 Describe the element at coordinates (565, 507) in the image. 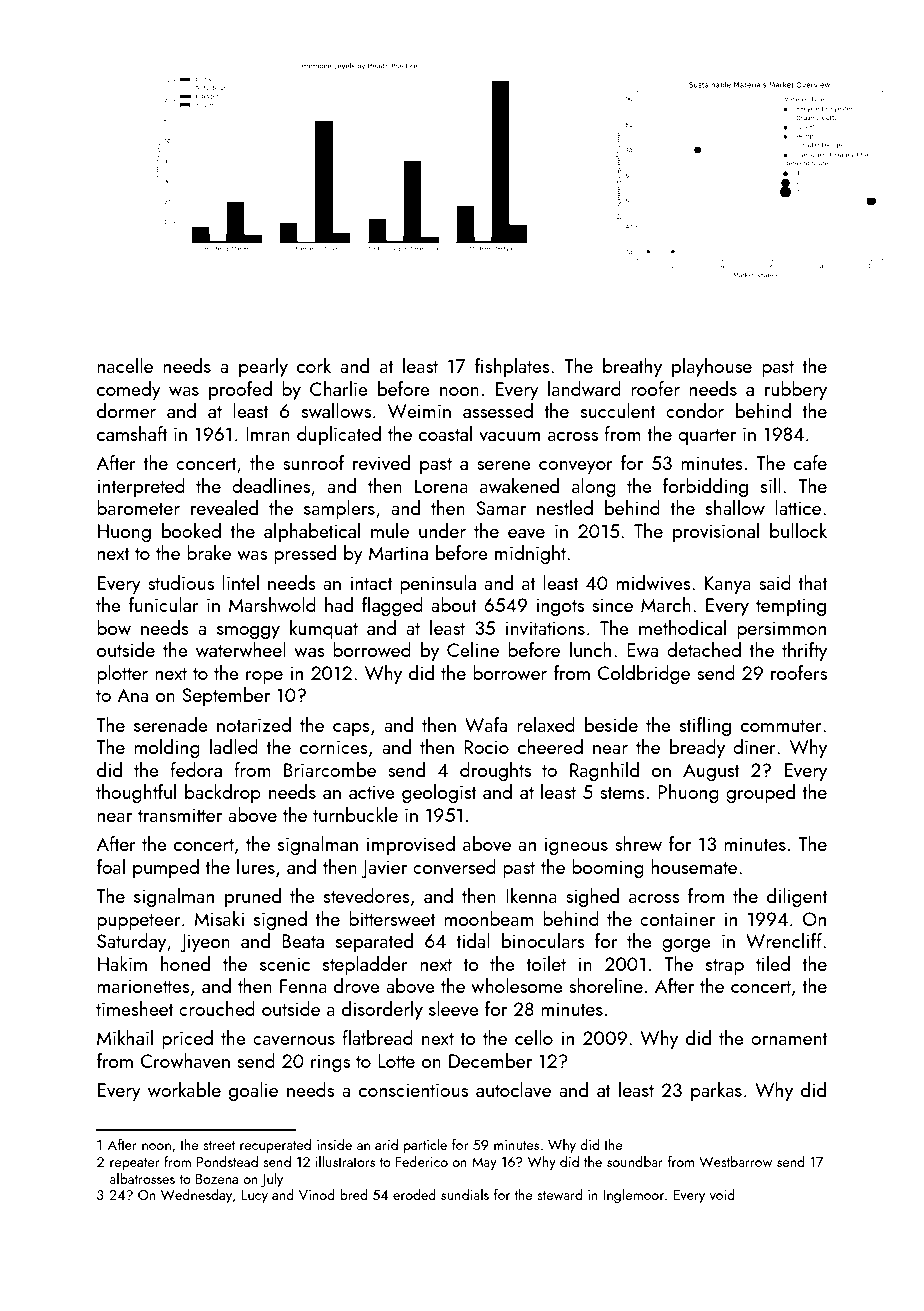

I see `nestled` at that location.
